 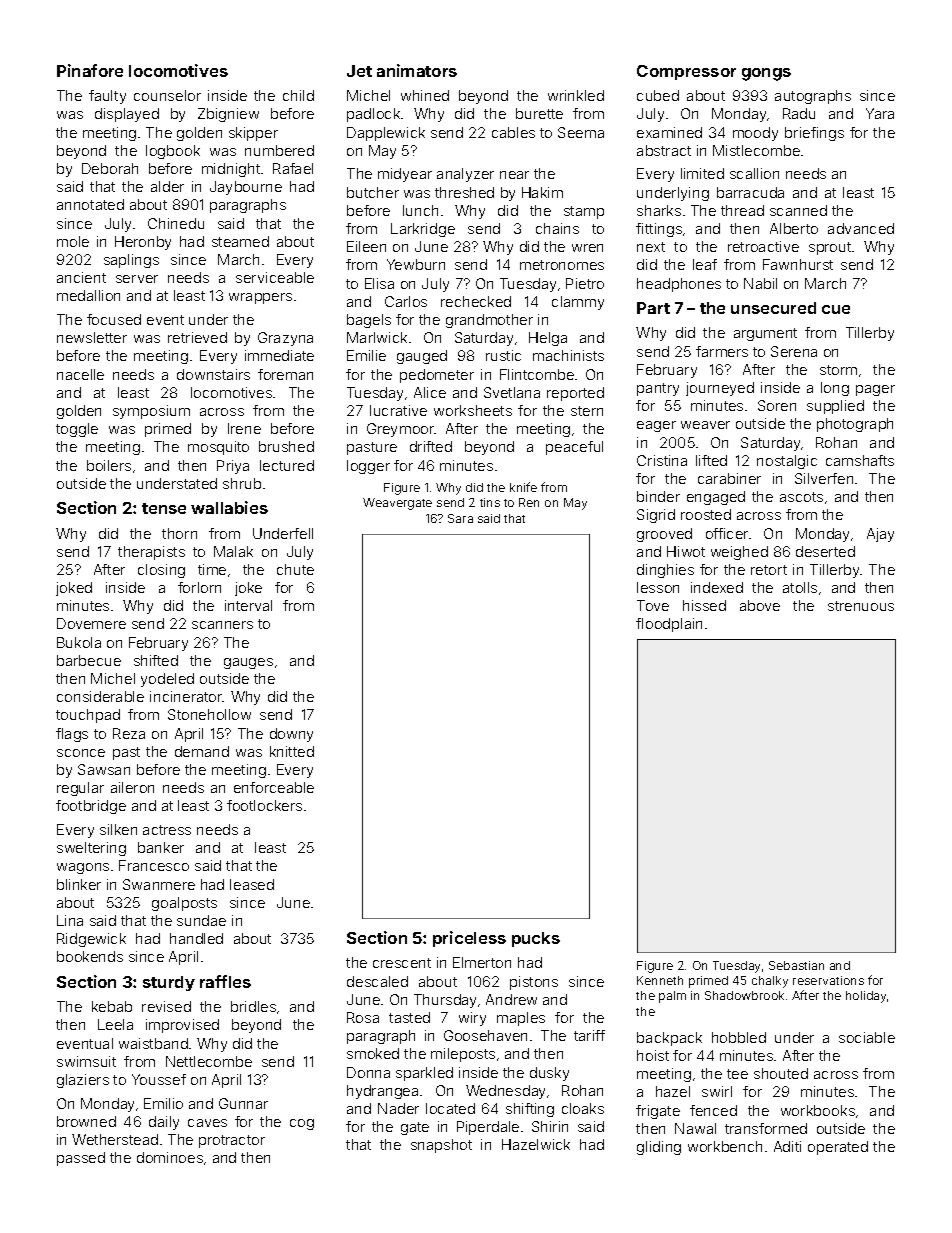 I want to click on pucks, so click(x=536, y=939).
